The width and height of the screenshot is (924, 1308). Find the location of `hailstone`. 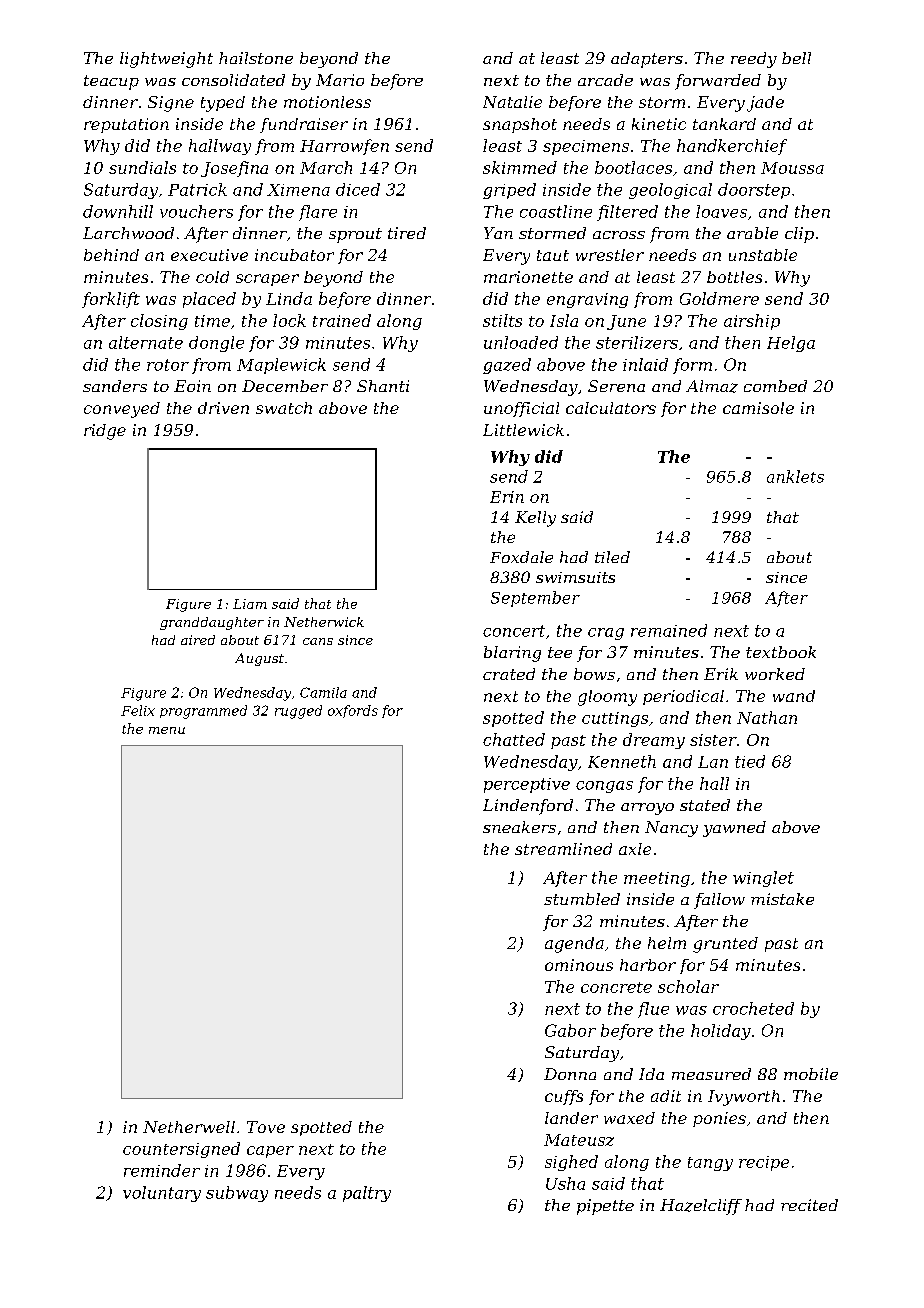

hailstone is located at coordinates (256, 58).
